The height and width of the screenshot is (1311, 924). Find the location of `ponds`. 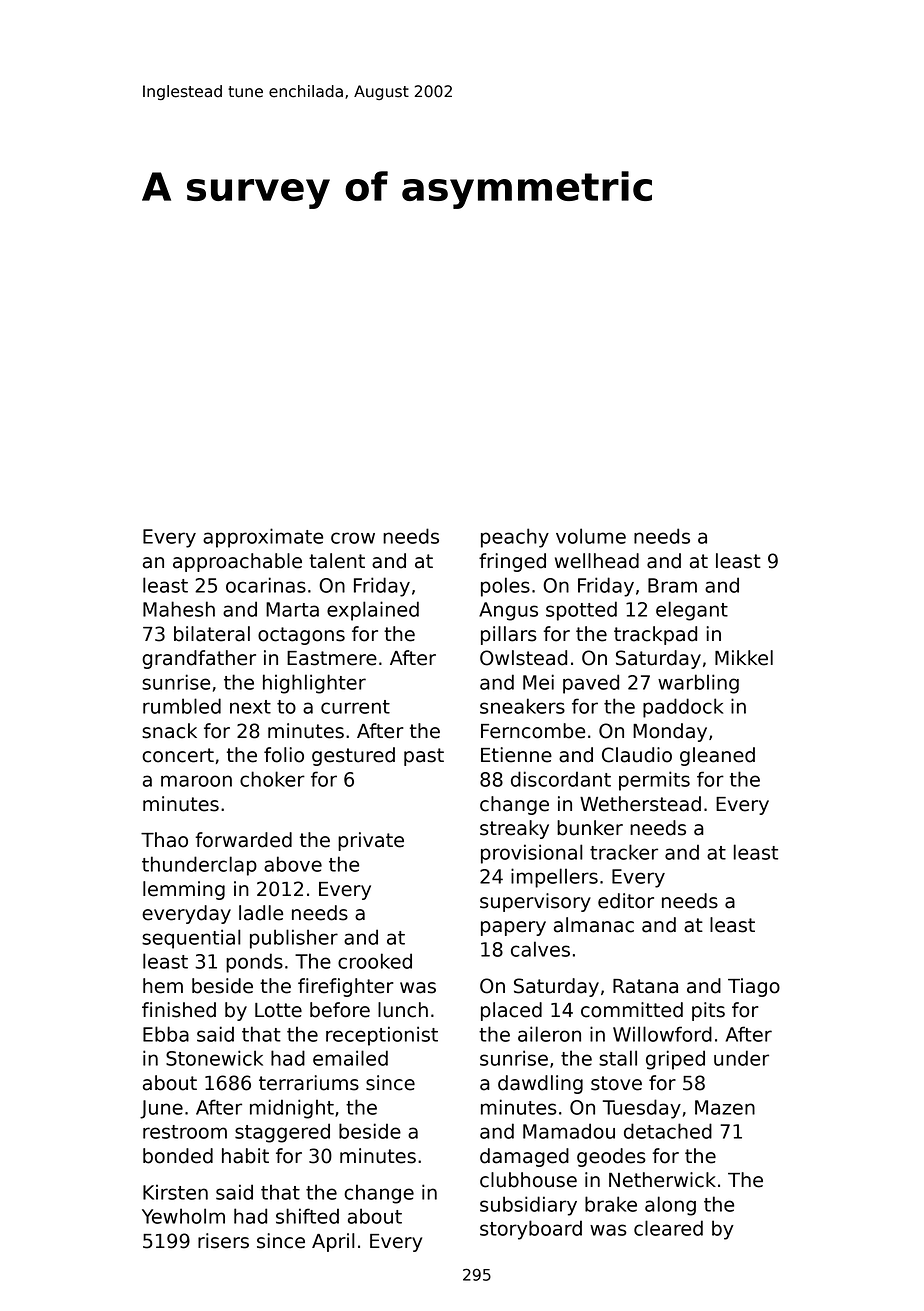

ponds is located at coordinates (254, 963).
